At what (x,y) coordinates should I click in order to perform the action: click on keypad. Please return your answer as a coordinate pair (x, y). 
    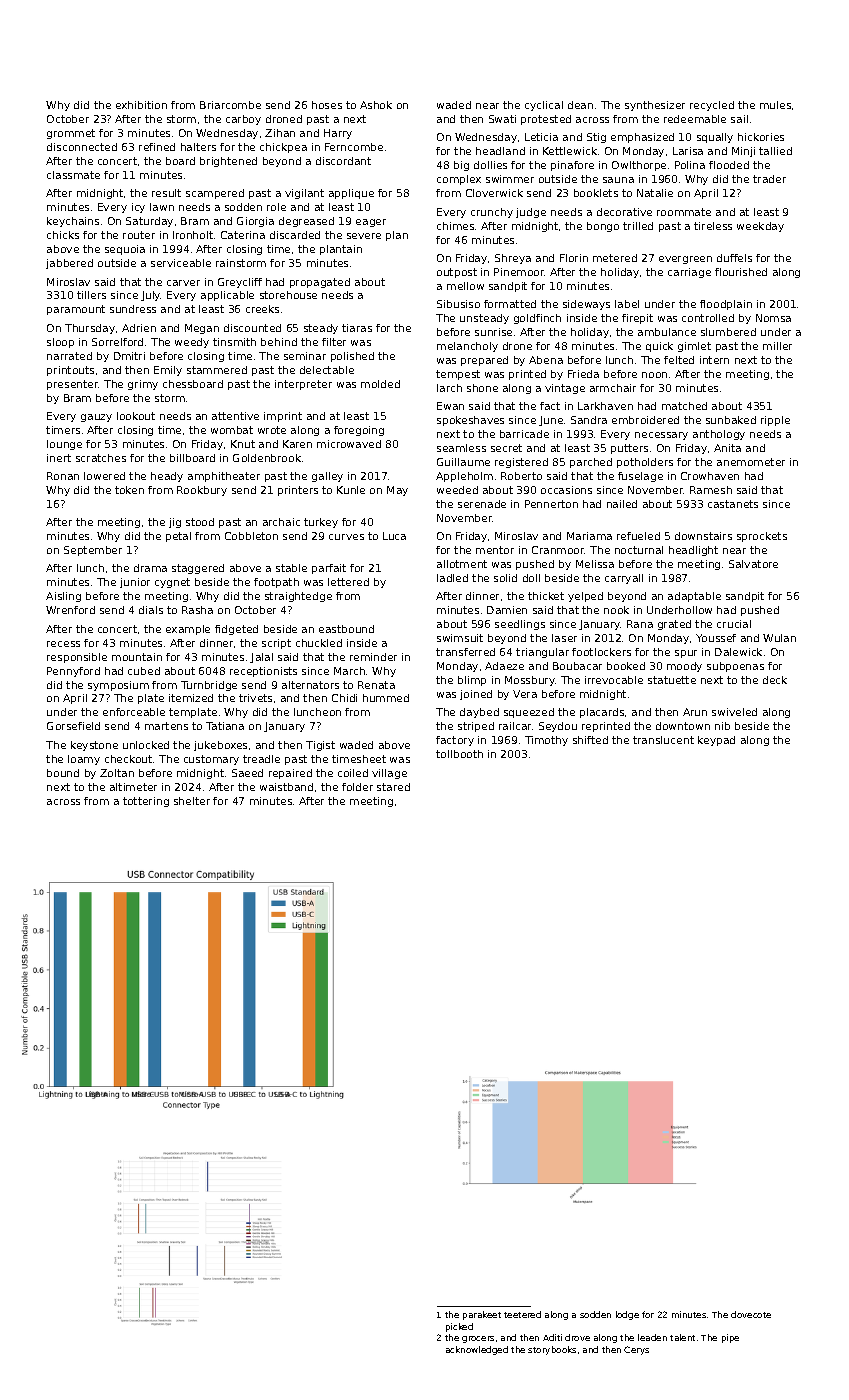
    Looking at the image, I should click on (716, 741).
